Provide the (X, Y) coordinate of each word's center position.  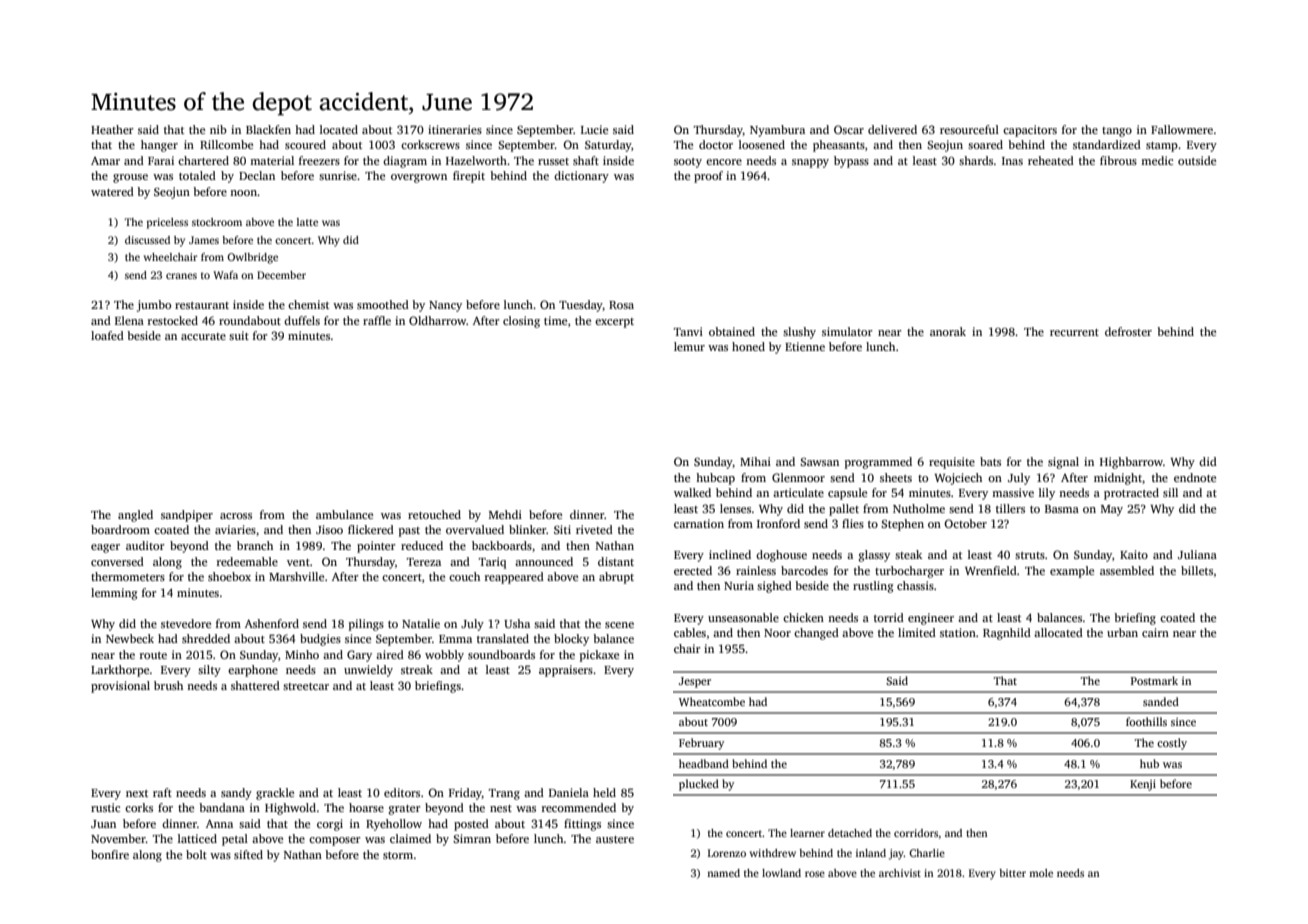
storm (398, 855)
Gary (359, 656)
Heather (112, 129)
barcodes (804, 570)
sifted (248, 854)
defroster (1128, 331)
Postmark (1154, 680)
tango (1117, 132)
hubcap (715, 479)
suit (239, 335)
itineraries (455, 129)
